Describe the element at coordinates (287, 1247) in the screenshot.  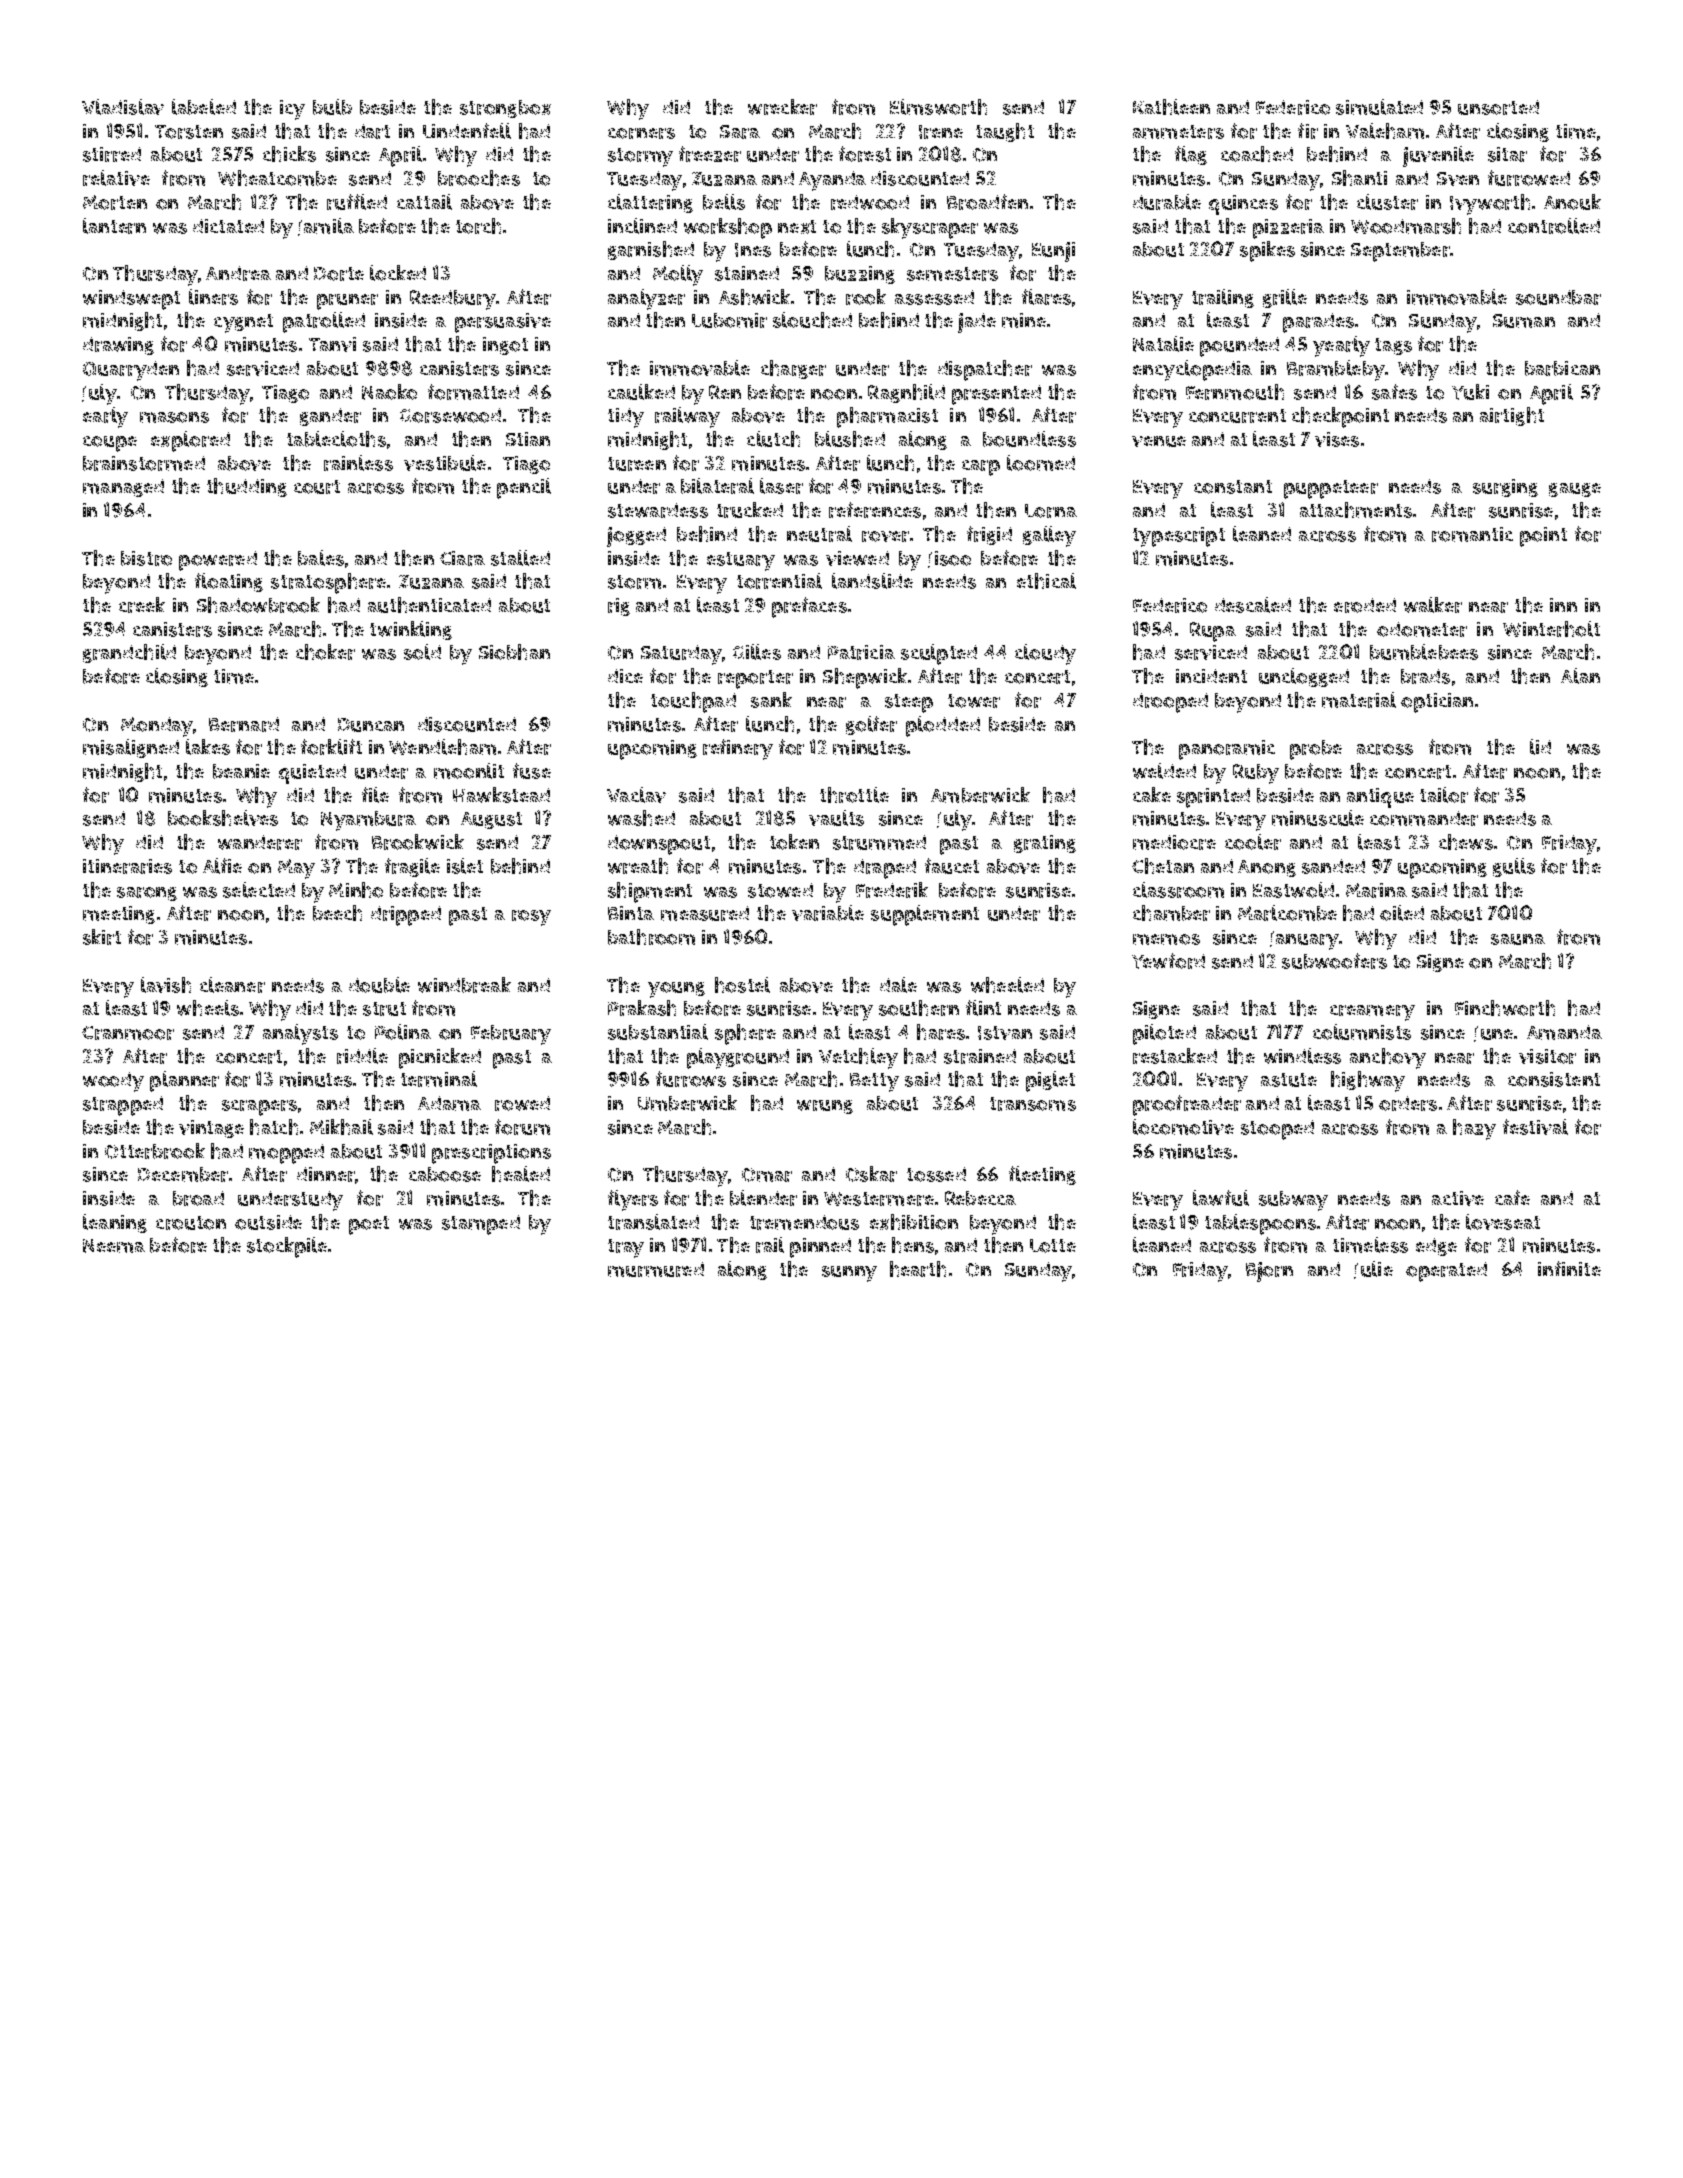
I see `stockpile` at that location.
